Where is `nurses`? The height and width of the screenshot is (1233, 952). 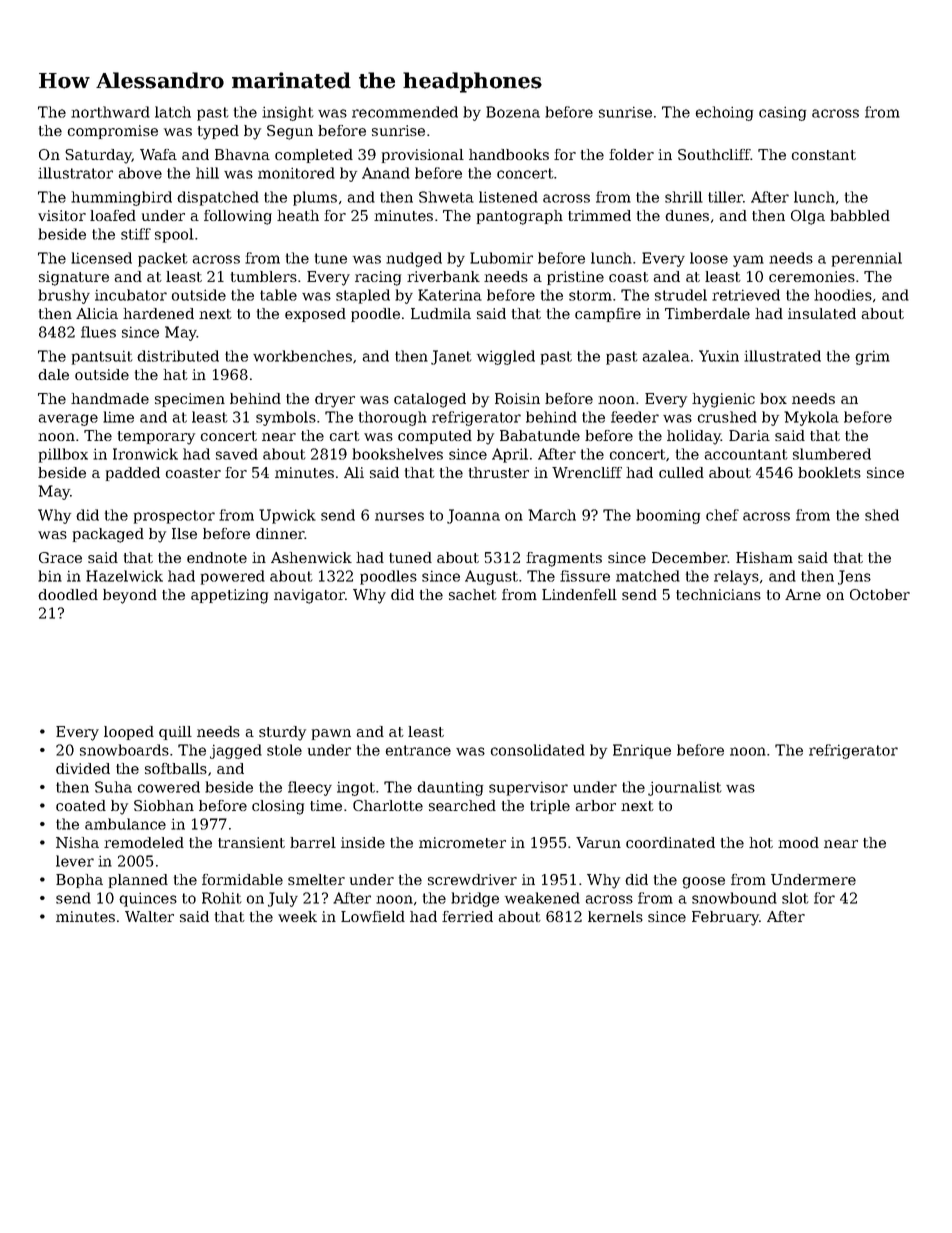 nurses is located at coordinates (399, 516).
